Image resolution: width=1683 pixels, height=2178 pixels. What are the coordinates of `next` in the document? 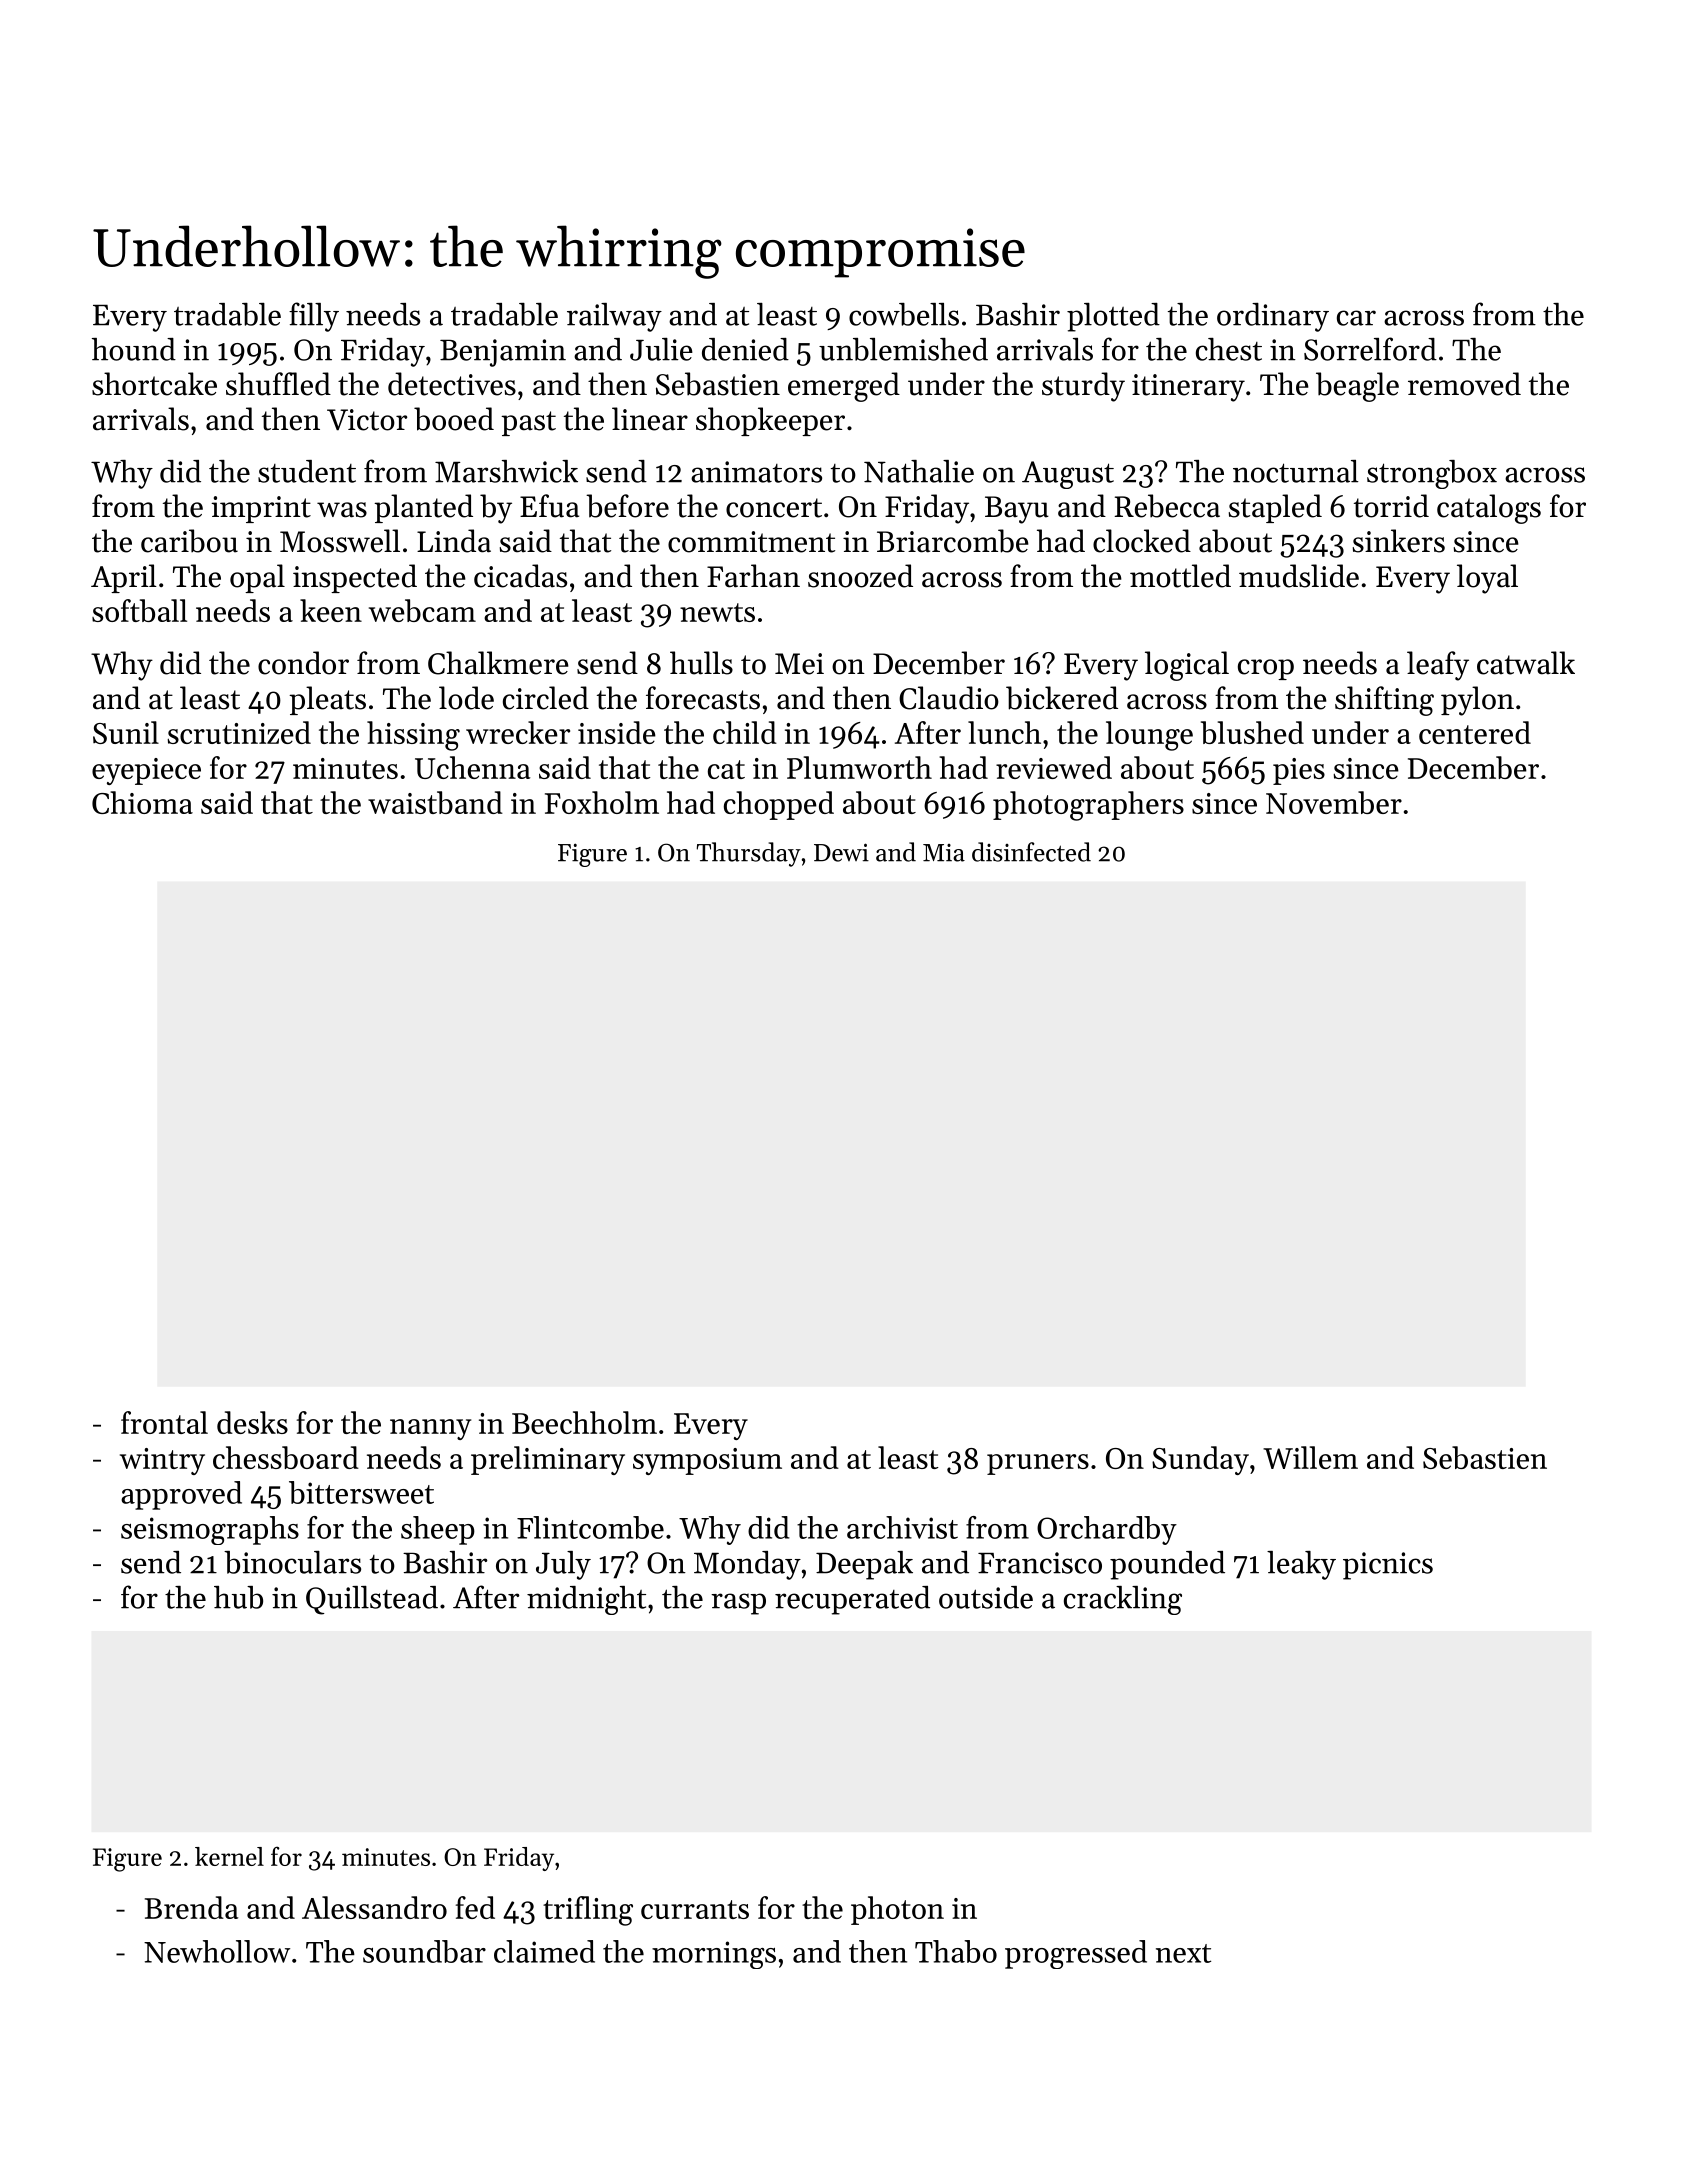 It's located at (1183, 1953).
